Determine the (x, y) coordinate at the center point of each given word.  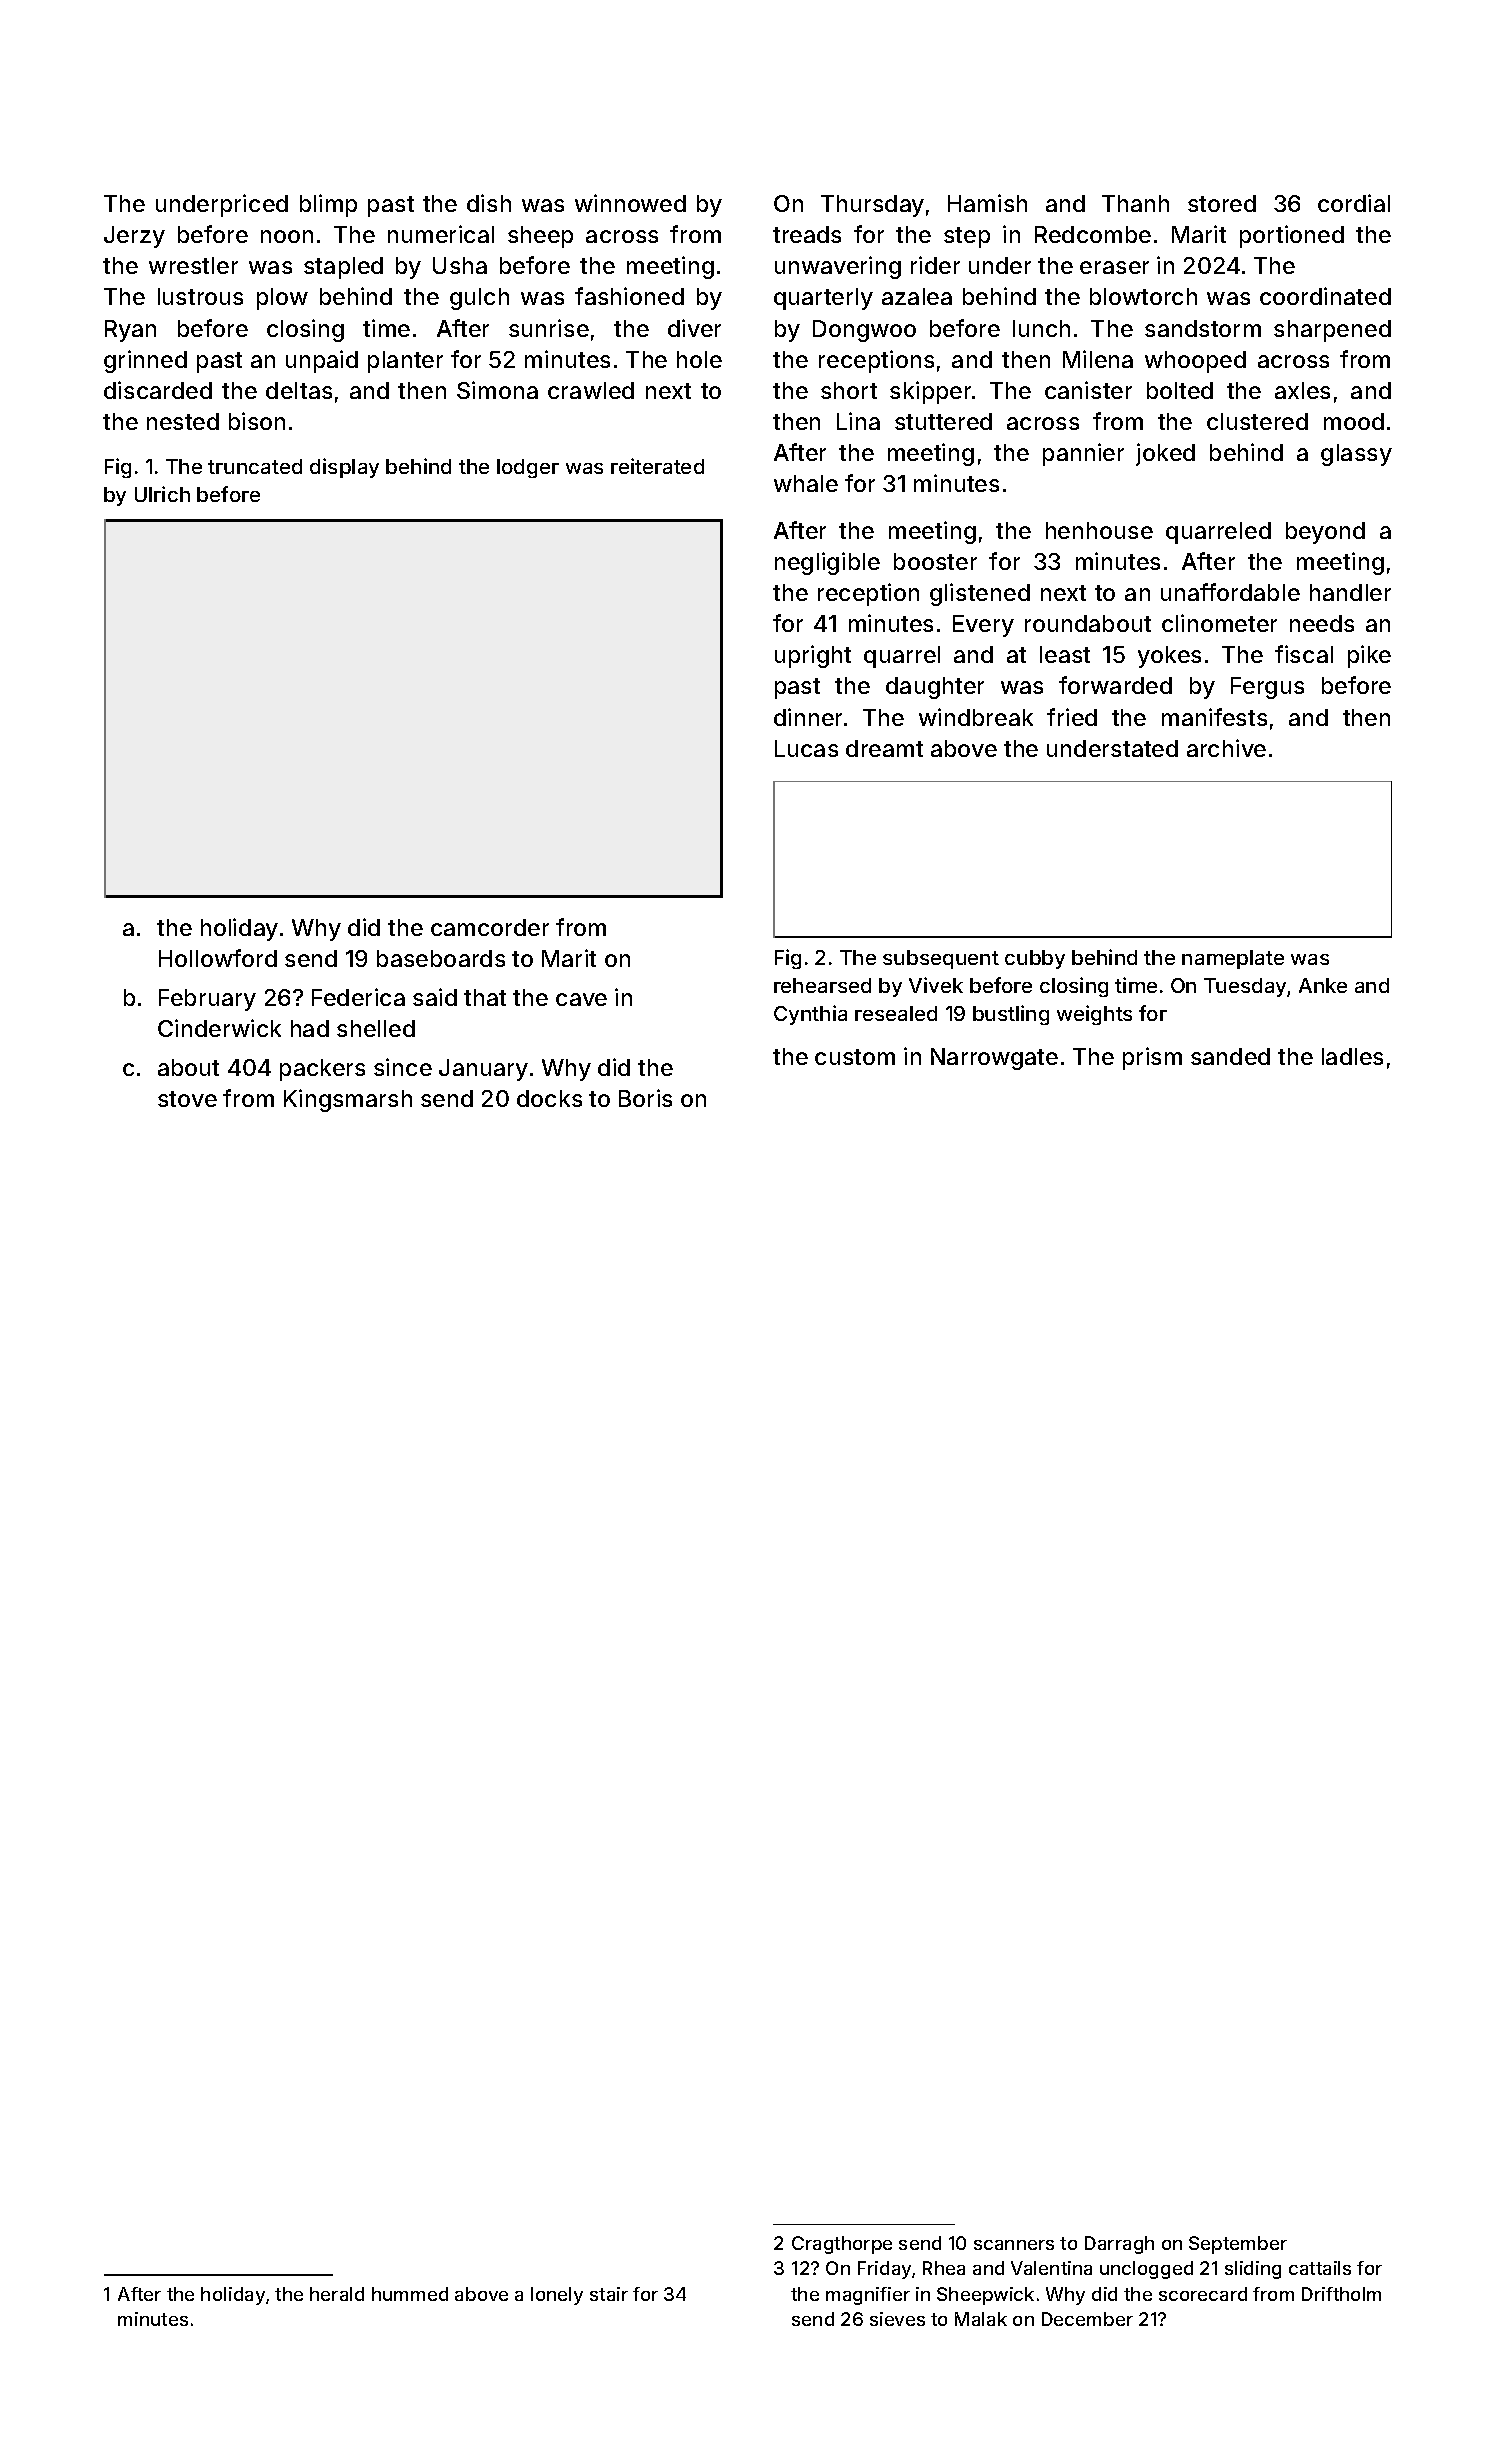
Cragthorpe (842, 2245)
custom (855, 1057)
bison (257, 421)
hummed (410, 2294)
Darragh (1119, 2245)
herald (337, 2294)
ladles (1352, 1056)
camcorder (490, 927)
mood (1354, 421)
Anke (1323, 985)
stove (187, 1099)
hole (699, 359)
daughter (935, 688)
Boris (645, 1098)
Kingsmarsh (348, 1100)
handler (1350, 592)
